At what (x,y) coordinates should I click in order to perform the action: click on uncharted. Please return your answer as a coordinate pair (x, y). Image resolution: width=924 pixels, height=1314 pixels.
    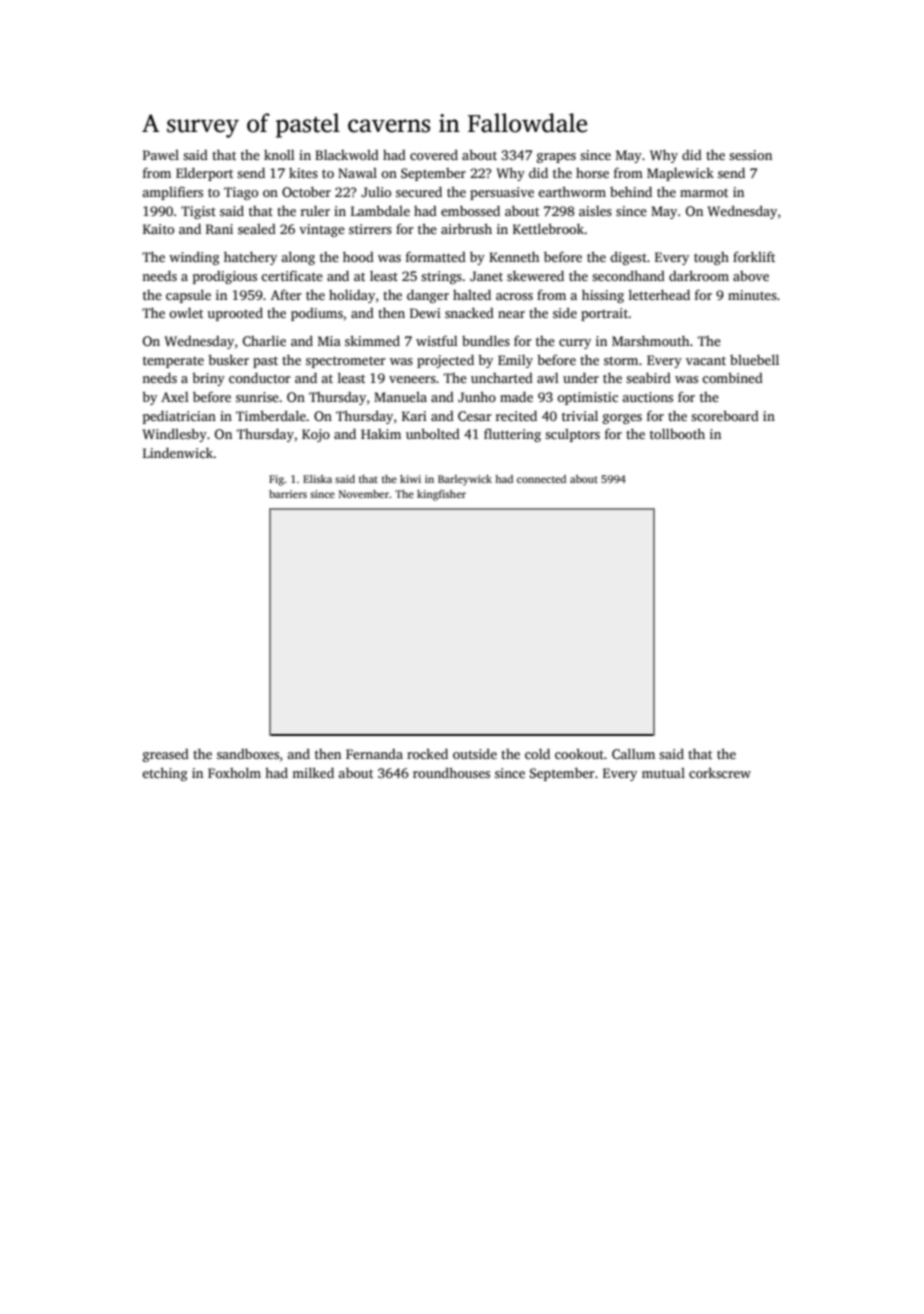
    Looking at the image, I should click on (502, 378).
